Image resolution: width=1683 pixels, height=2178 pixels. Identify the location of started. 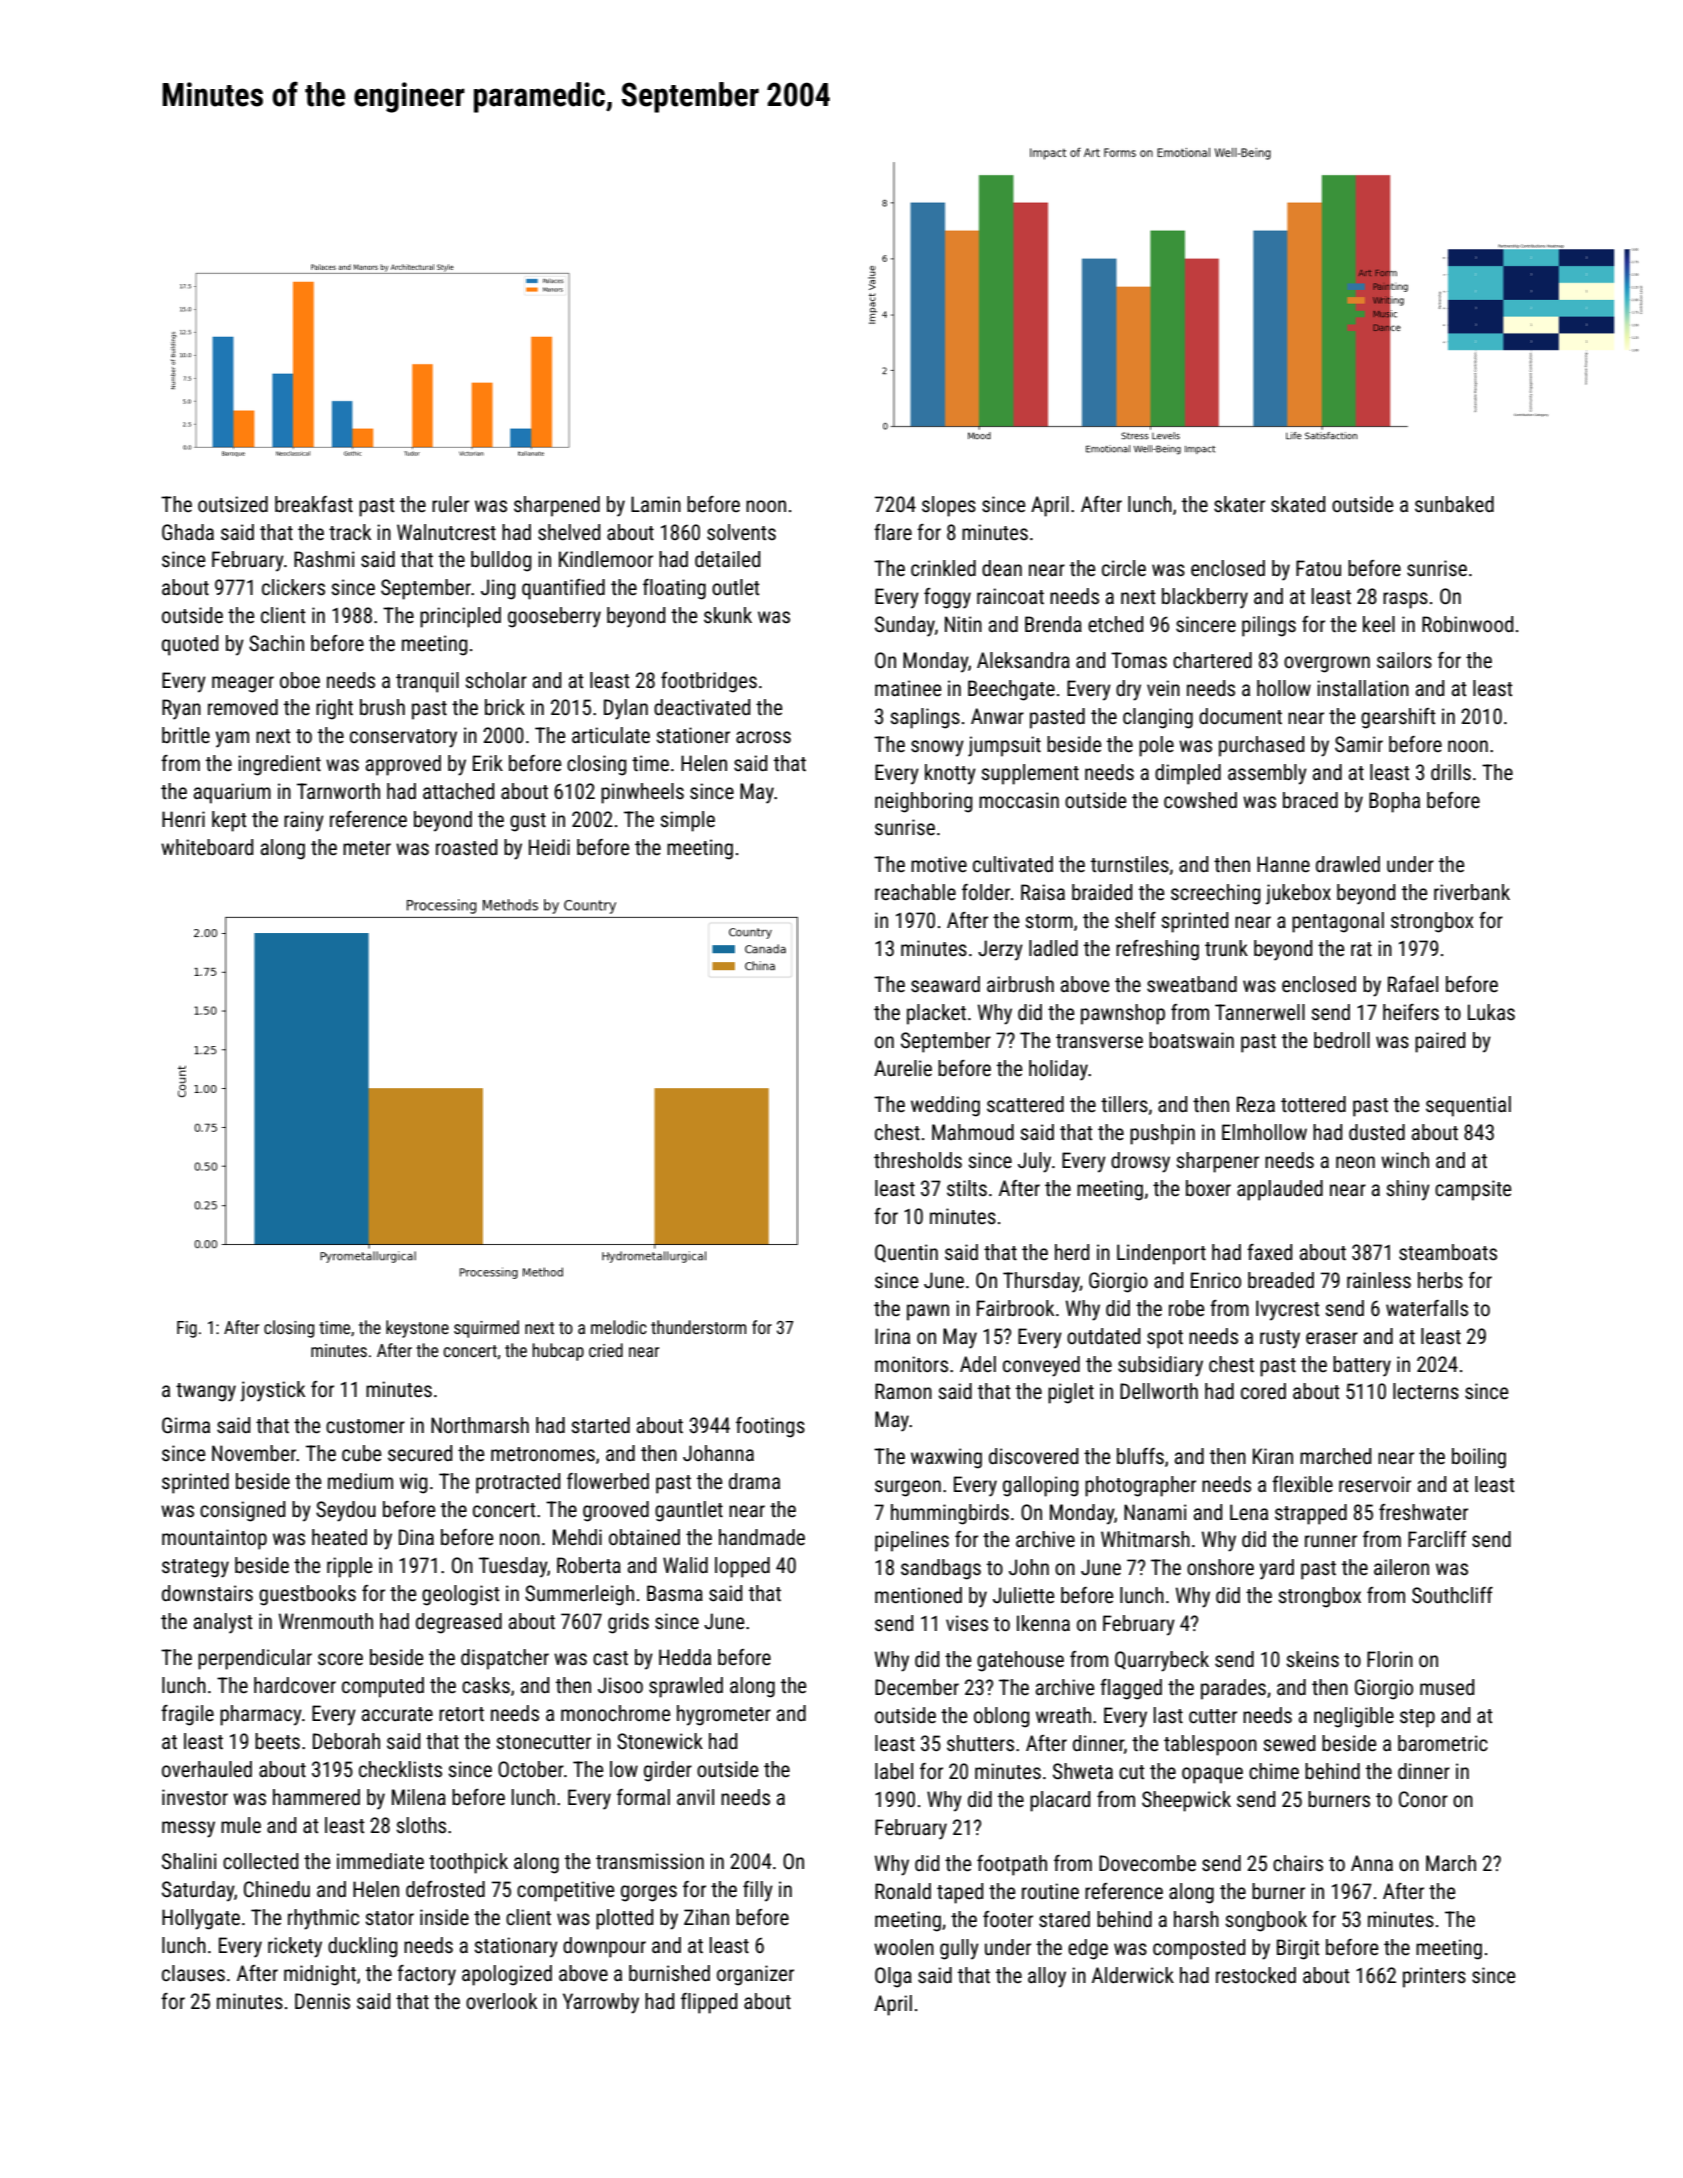
(600, 1425).
